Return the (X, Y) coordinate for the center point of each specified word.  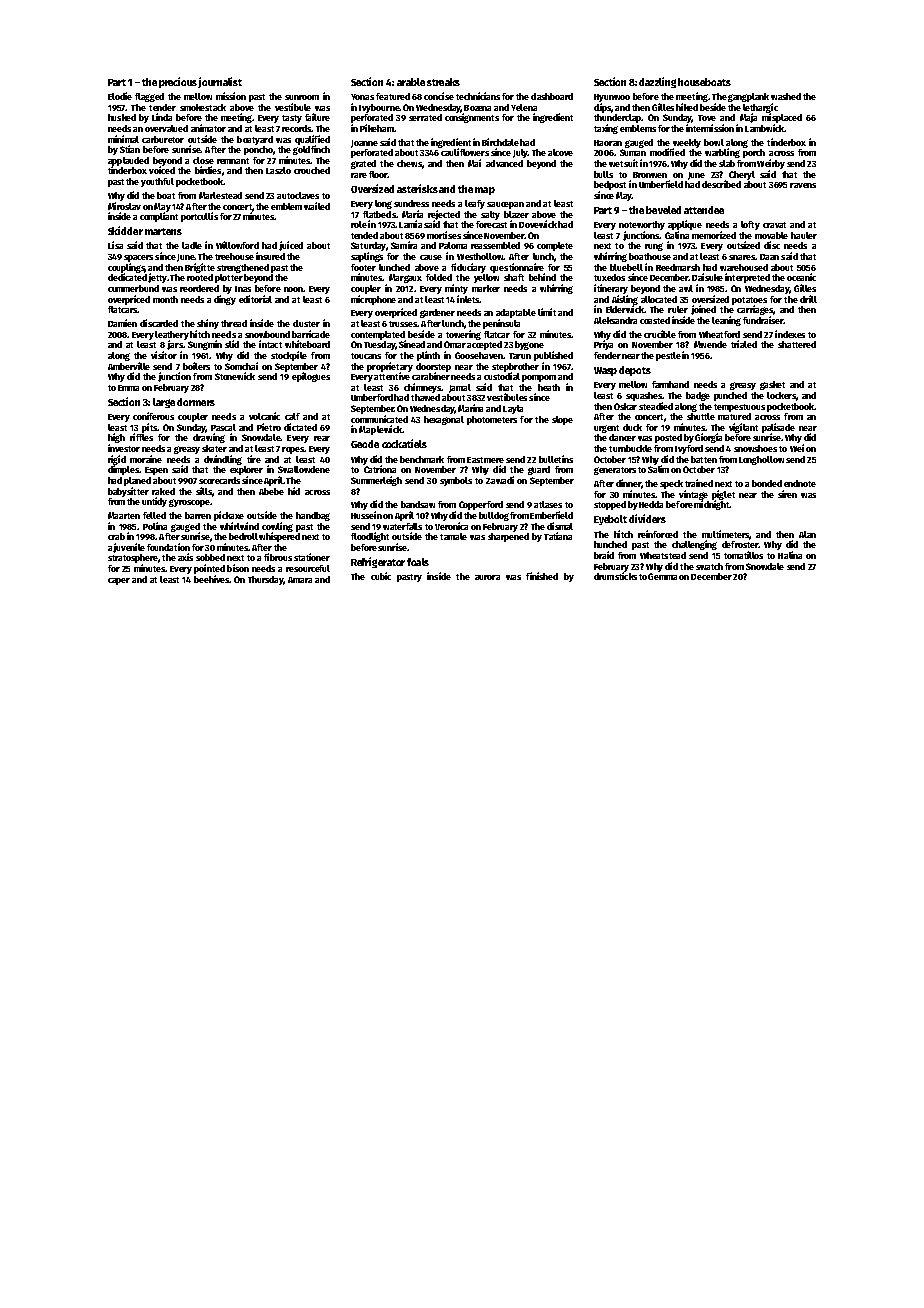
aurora (487, 577)
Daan (769, 257)
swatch (709, 566)
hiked (687, 107)
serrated (425, 117)
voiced (162, 170)
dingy (225, 300)
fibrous (278, 557)
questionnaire (517, 268)
